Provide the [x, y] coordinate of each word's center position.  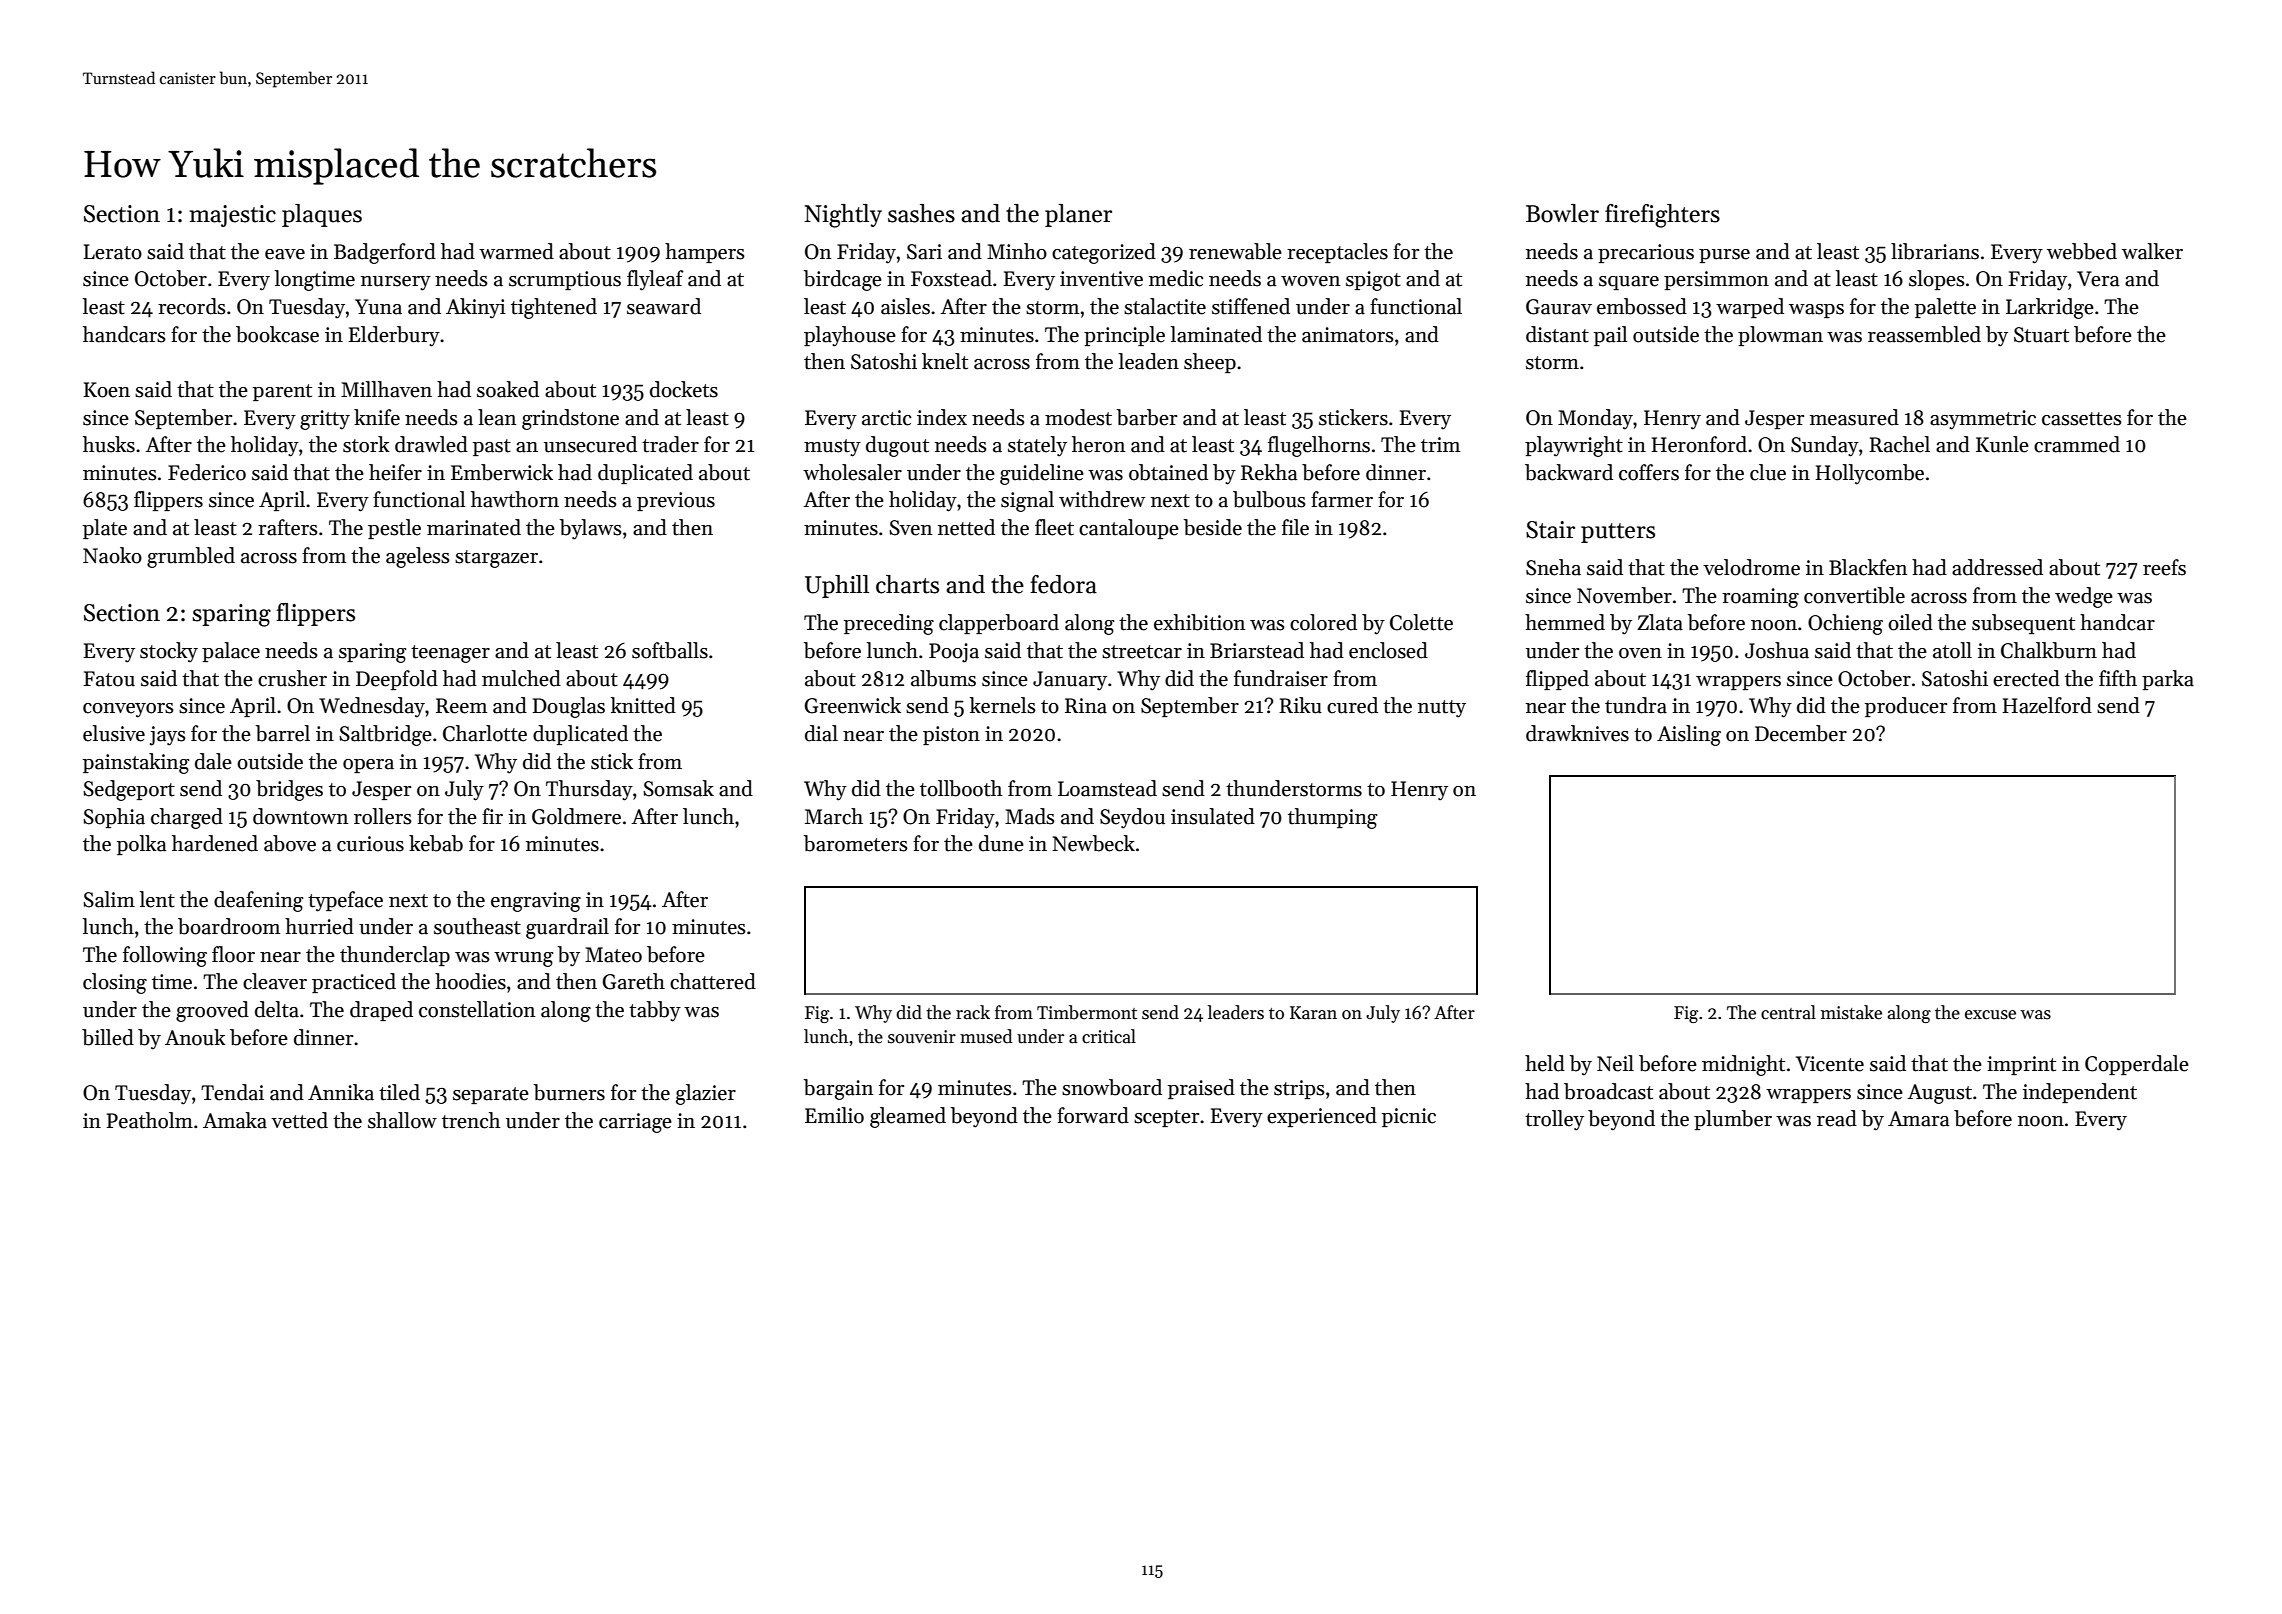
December [1801, 733]
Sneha [1553, 567]
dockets [684, 389]
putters [1618, 533]
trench [471, 1120]
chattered [713, 981]
